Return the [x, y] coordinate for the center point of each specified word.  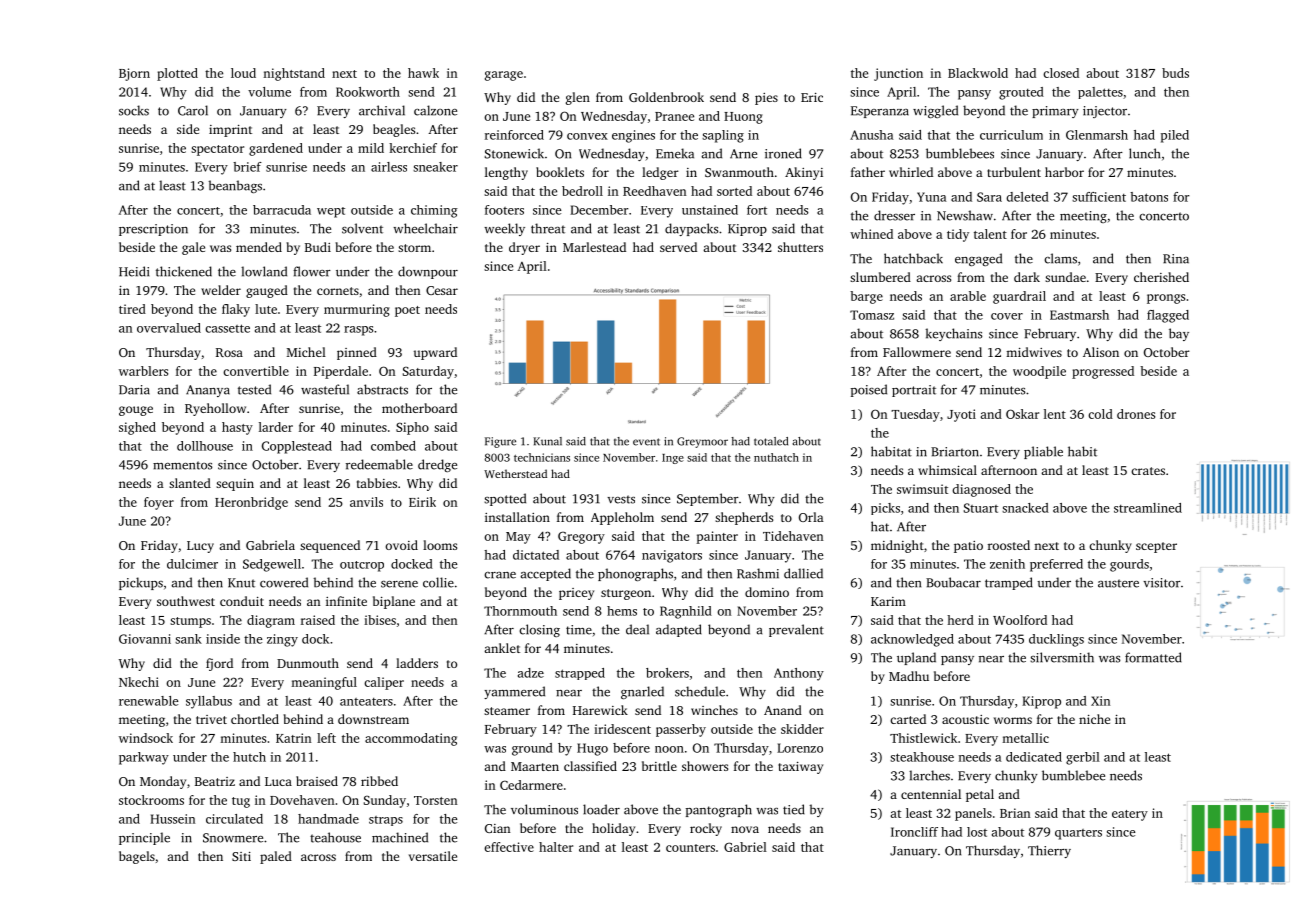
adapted [679, 630]
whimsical [947, 470]
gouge [136, 411]
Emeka [675, 153]
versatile [433, 856]
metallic [1025, 738]
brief [247, 167]
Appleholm [622, 518]
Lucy [200, 547]
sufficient [1099, 197]
